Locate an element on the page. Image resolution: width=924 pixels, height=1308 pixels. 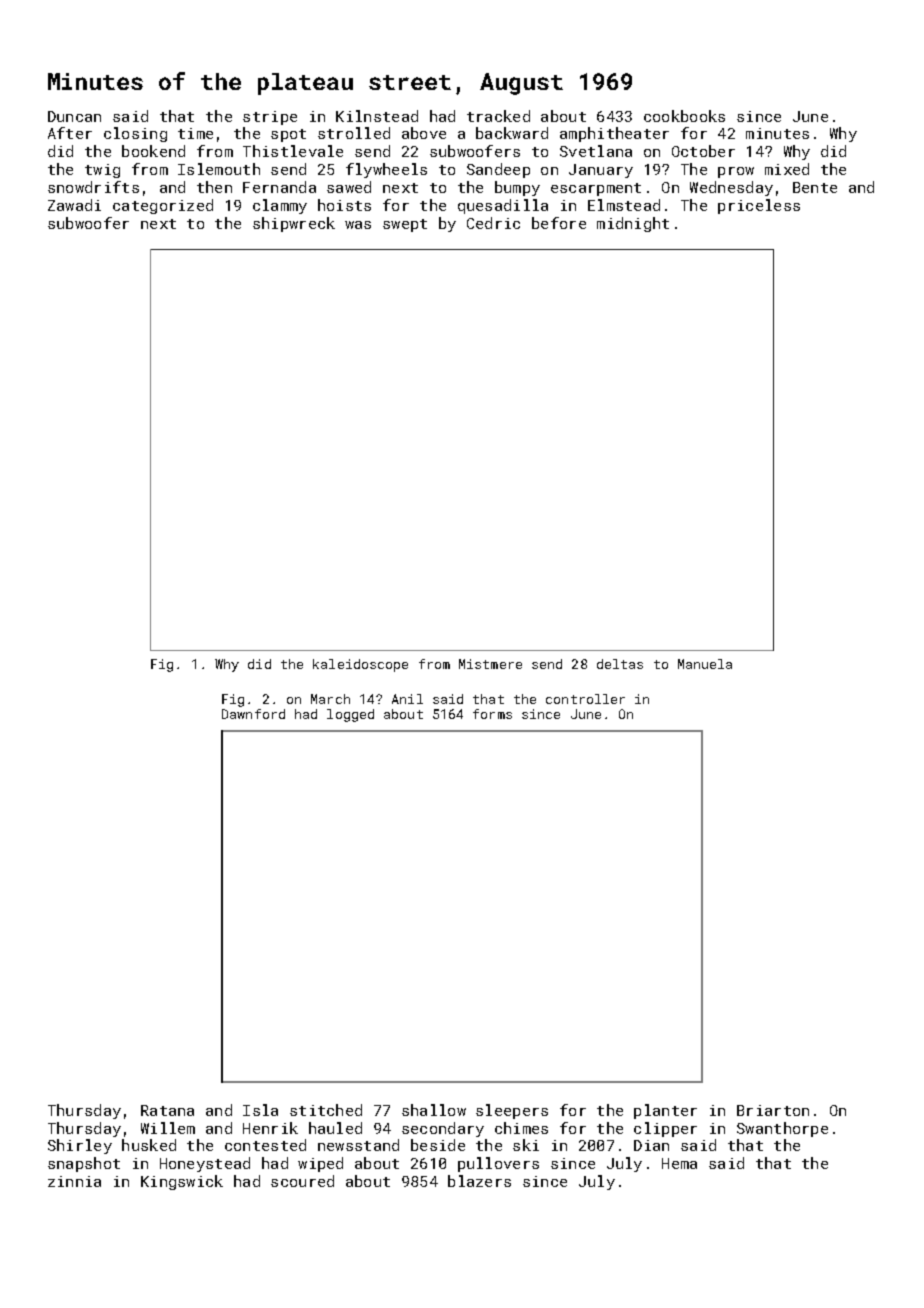
Ratana is located at coordinates (167, 1110).
